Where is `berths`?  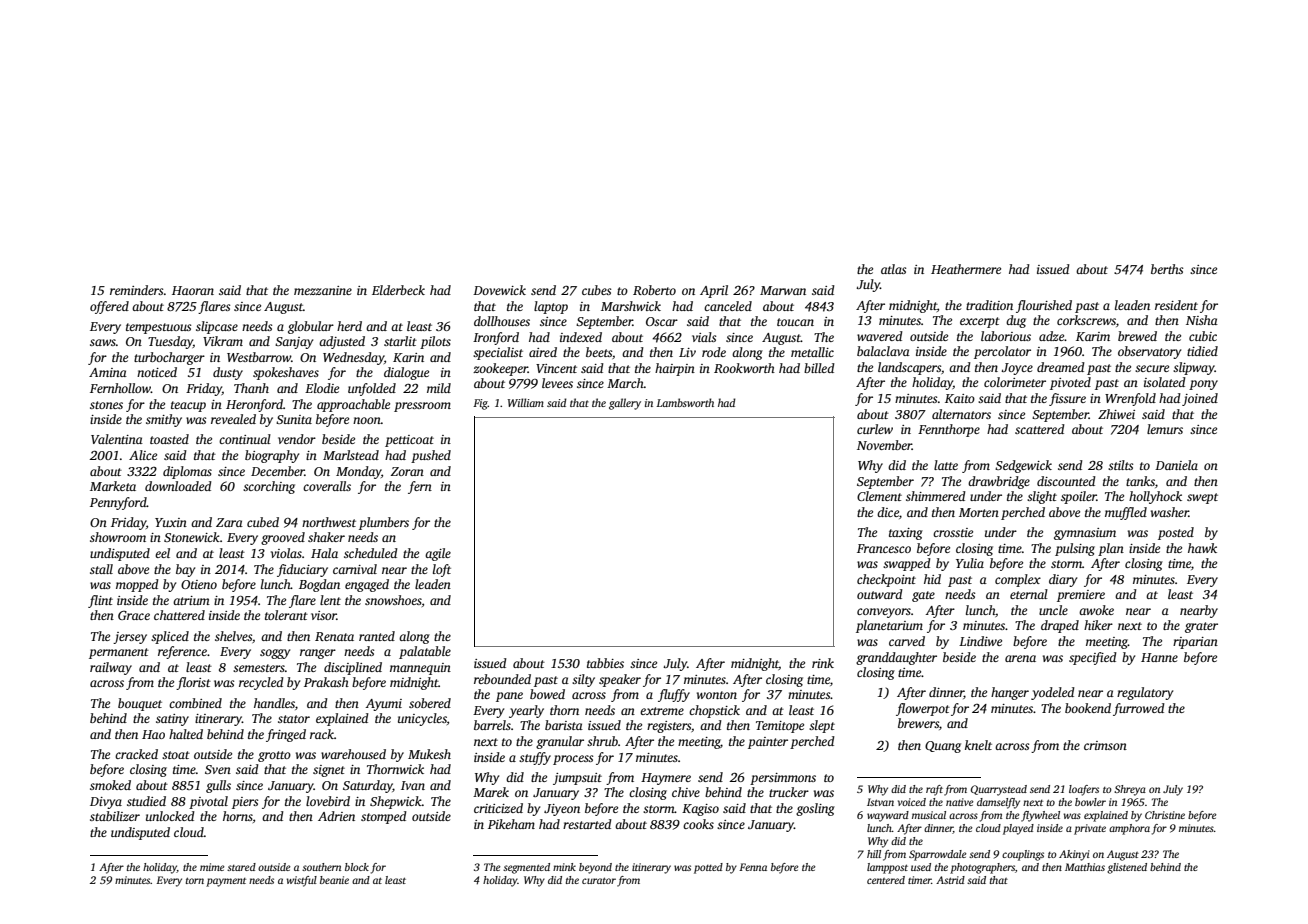
berths is located at coordinates (1167, 269).
